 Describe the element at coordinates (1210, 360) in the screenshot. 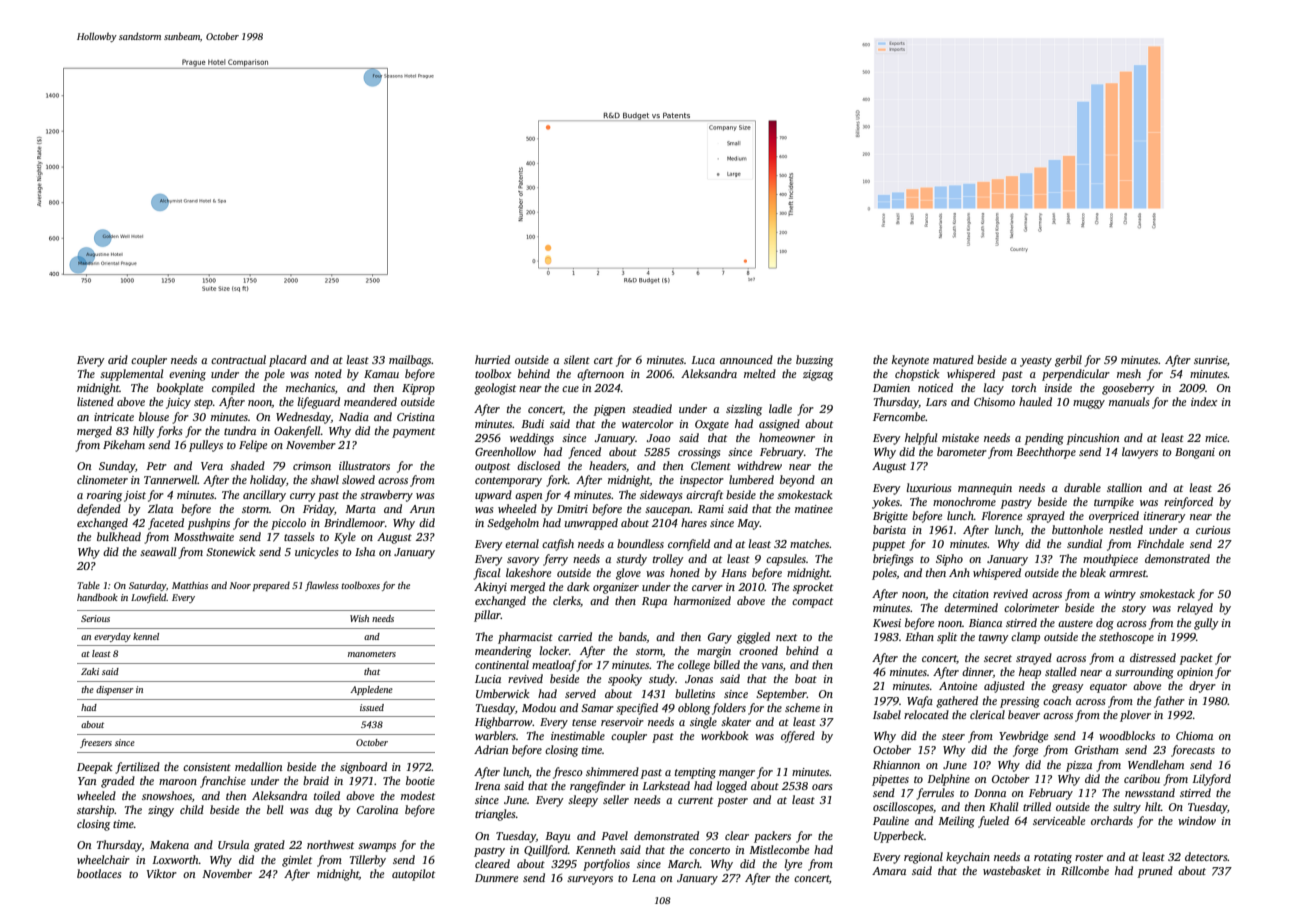

I see `sunrise` at that location.
